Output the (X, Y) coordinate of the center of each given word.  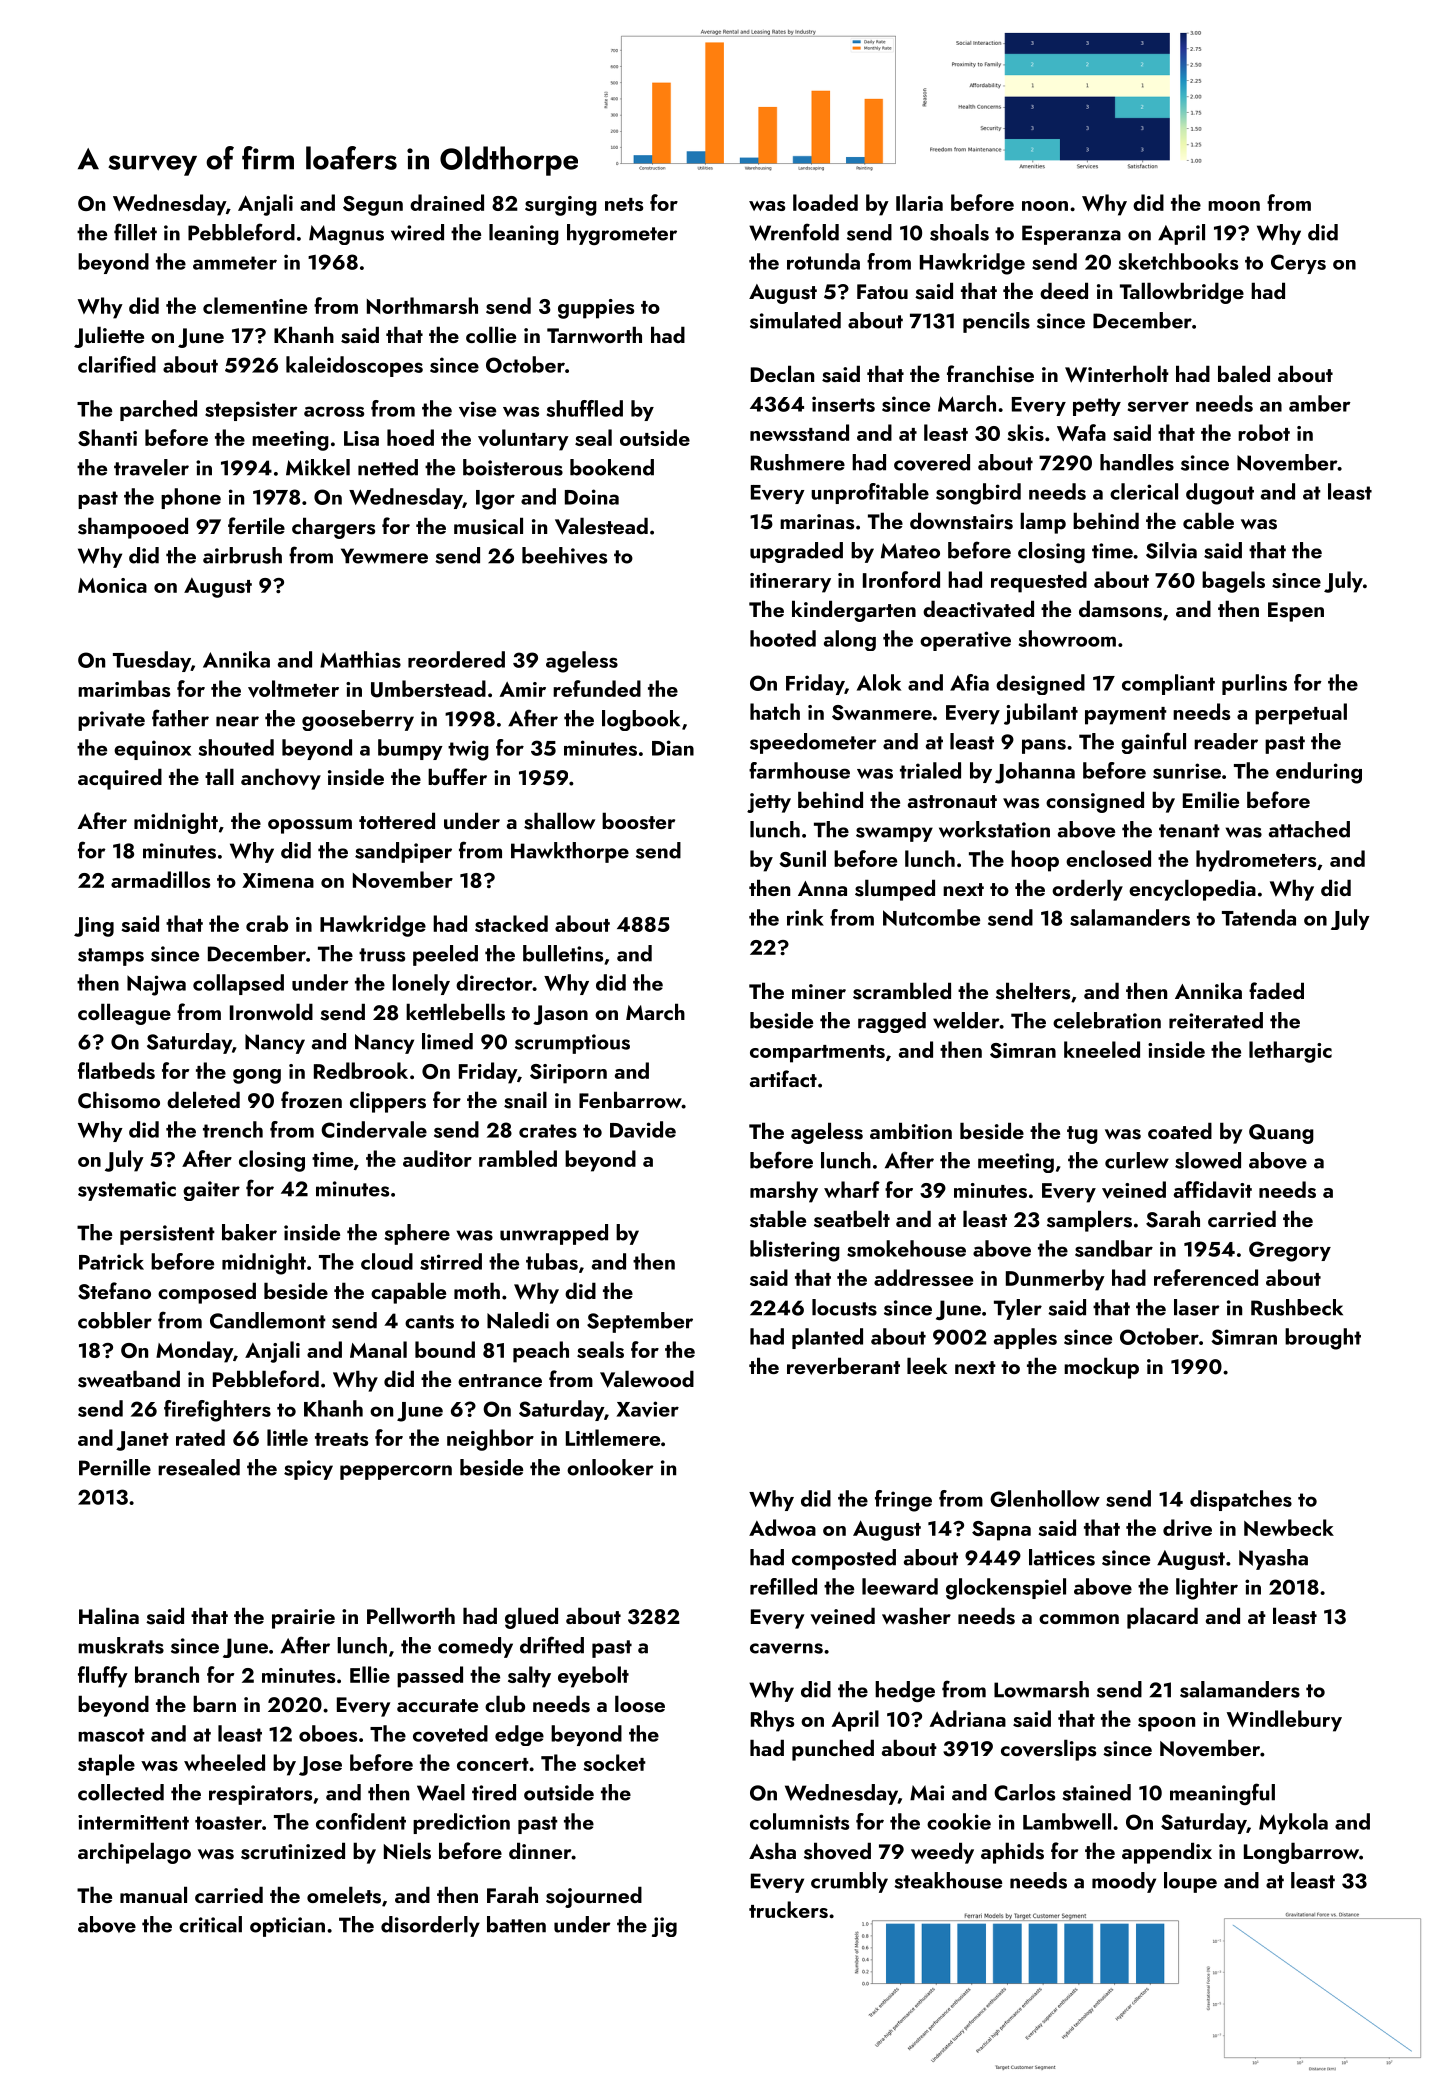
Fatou (882, 291)
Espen (1296, 612)
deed (1064, 290)
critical (210, 1924)
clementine (255, 305)
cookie (959, 1821)
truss (382, 955)
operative (965, 641)
